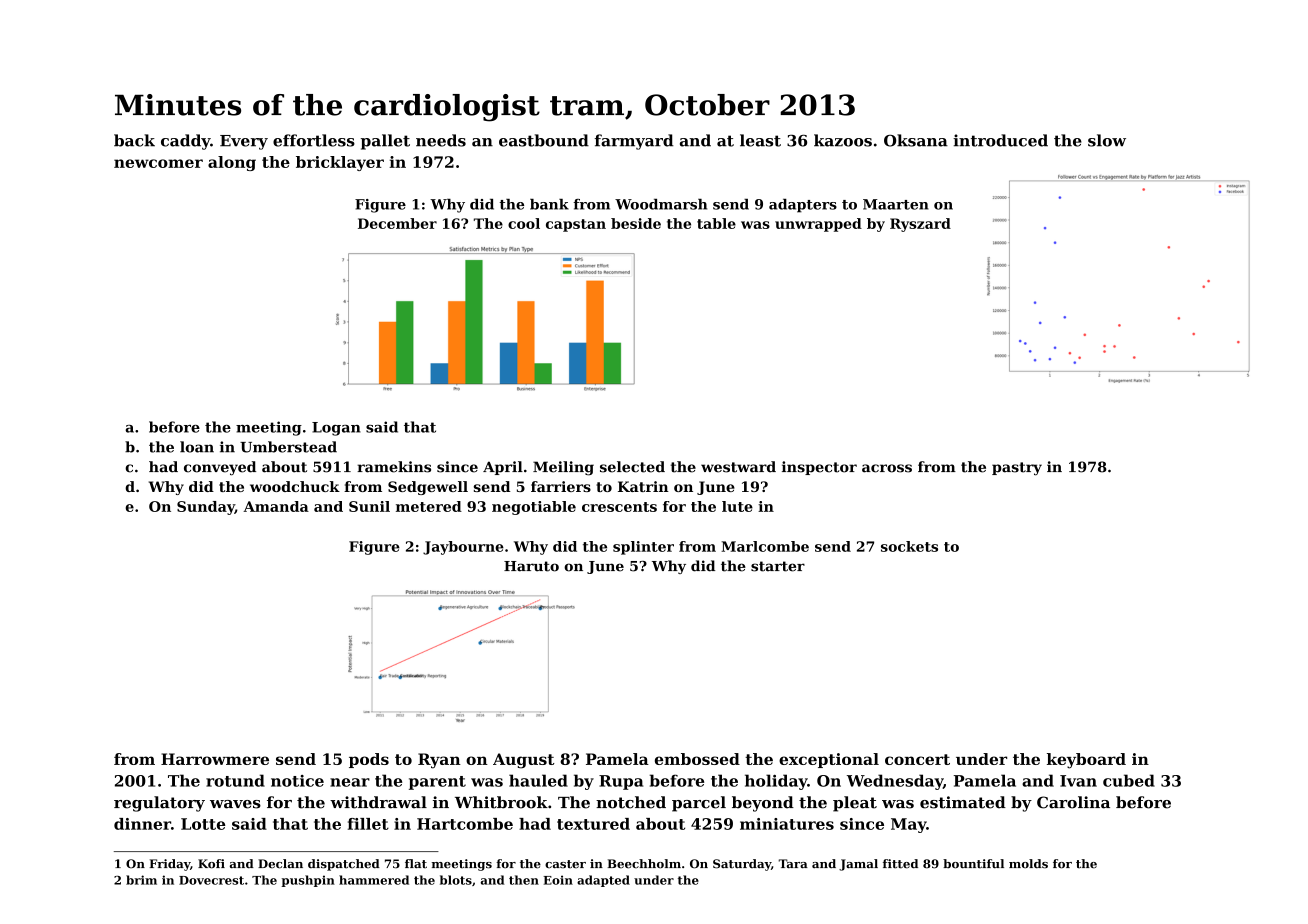 The width and height of the screenshot is (1308, 924). What do you see at coordinates (619, 507) in the screenshot?
I see `crescents` at bounding box center [619, 507].
